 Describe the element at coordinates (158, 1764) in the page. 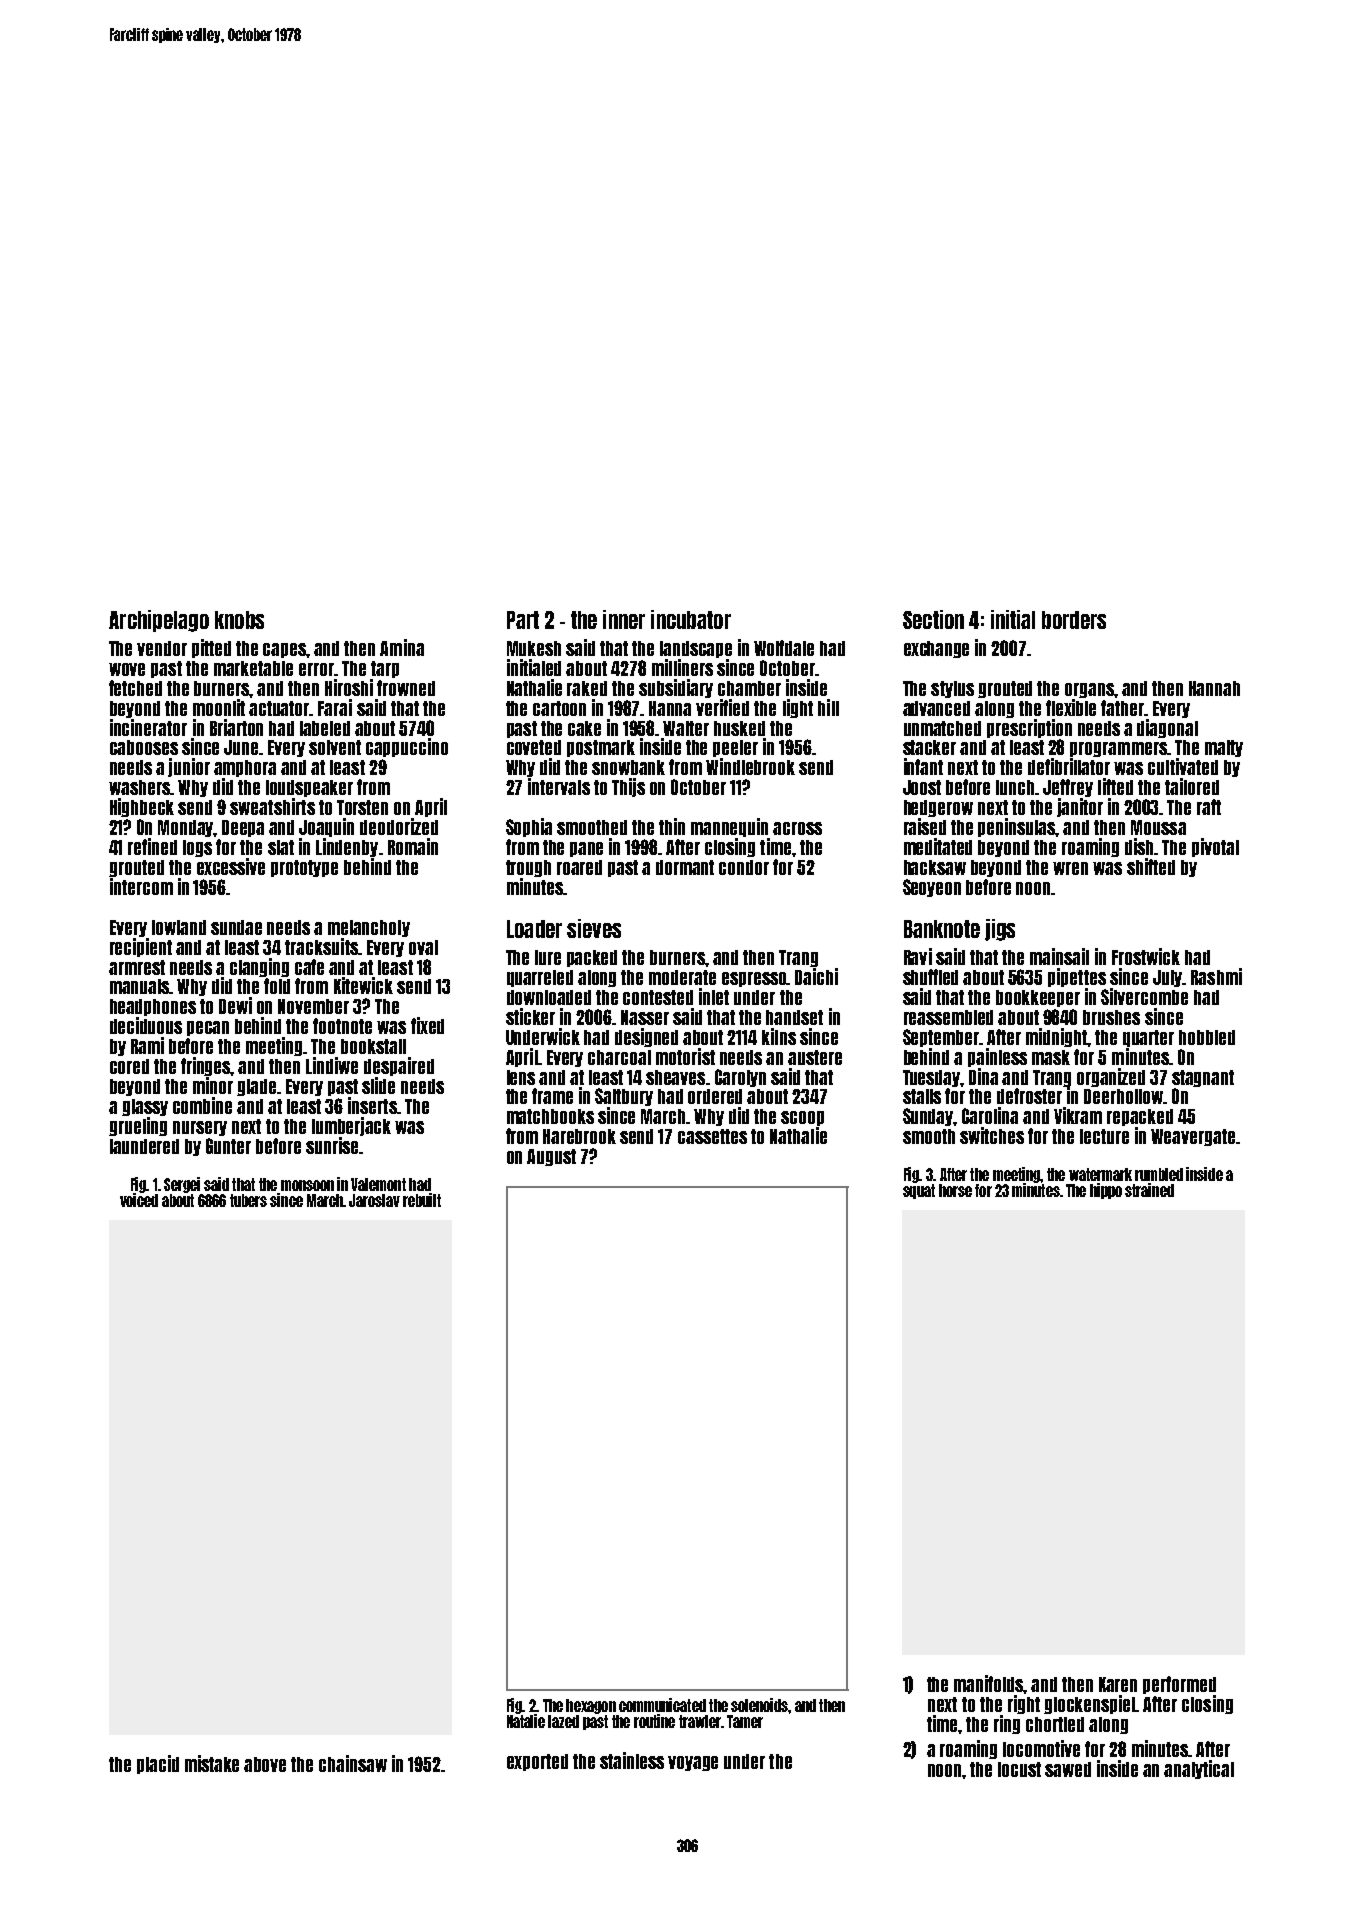

I see `placid` at that location.
